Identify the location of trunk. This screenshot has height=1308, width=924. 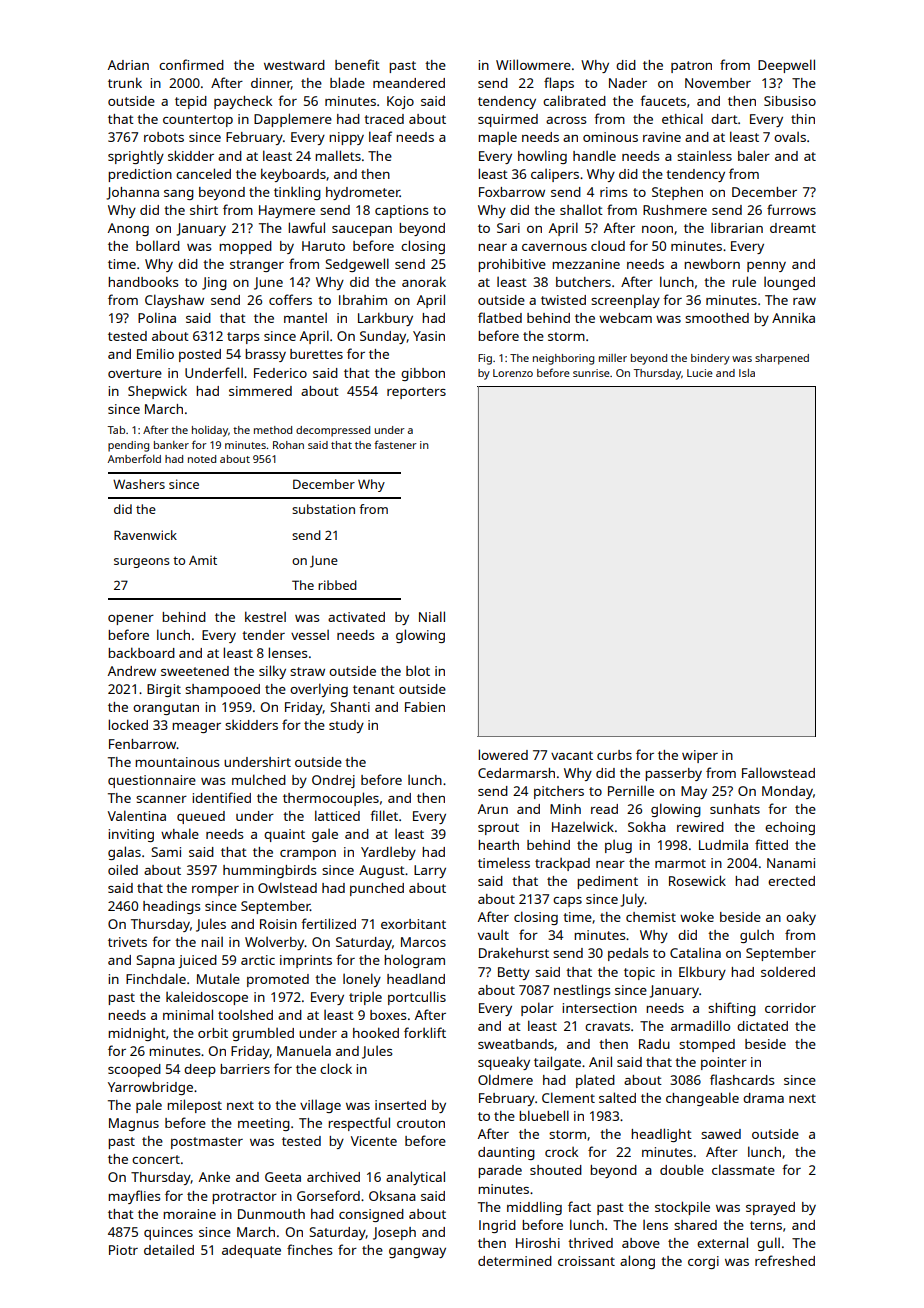
(125, 82).
